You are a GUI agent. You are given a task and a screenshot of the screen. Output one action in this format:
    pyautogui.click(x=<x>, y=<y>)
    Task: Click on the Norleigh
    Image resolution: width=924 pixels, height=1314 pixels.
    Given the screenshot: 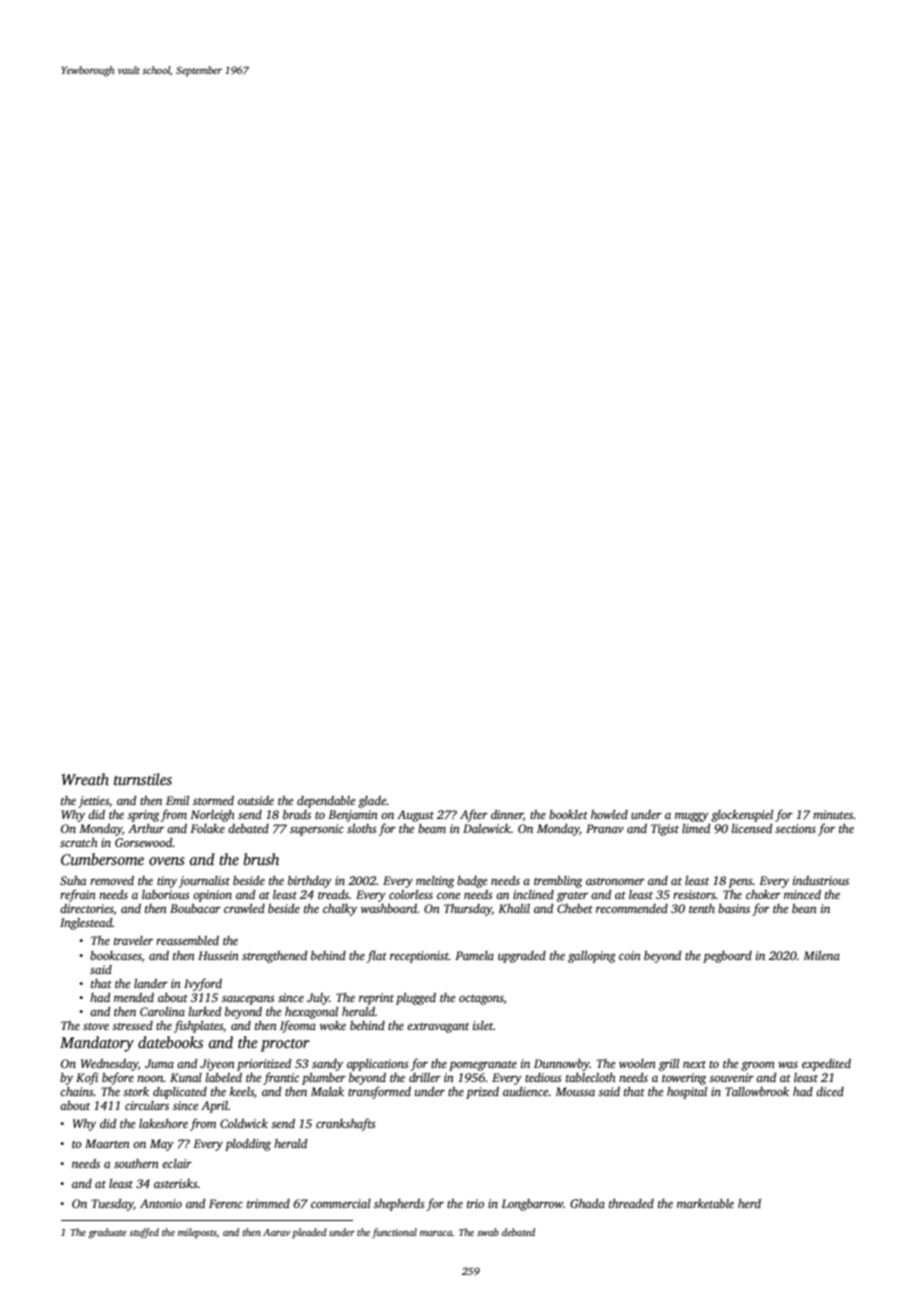 What is the action you would take?
    pyautogui.click(x=212, y=816)
